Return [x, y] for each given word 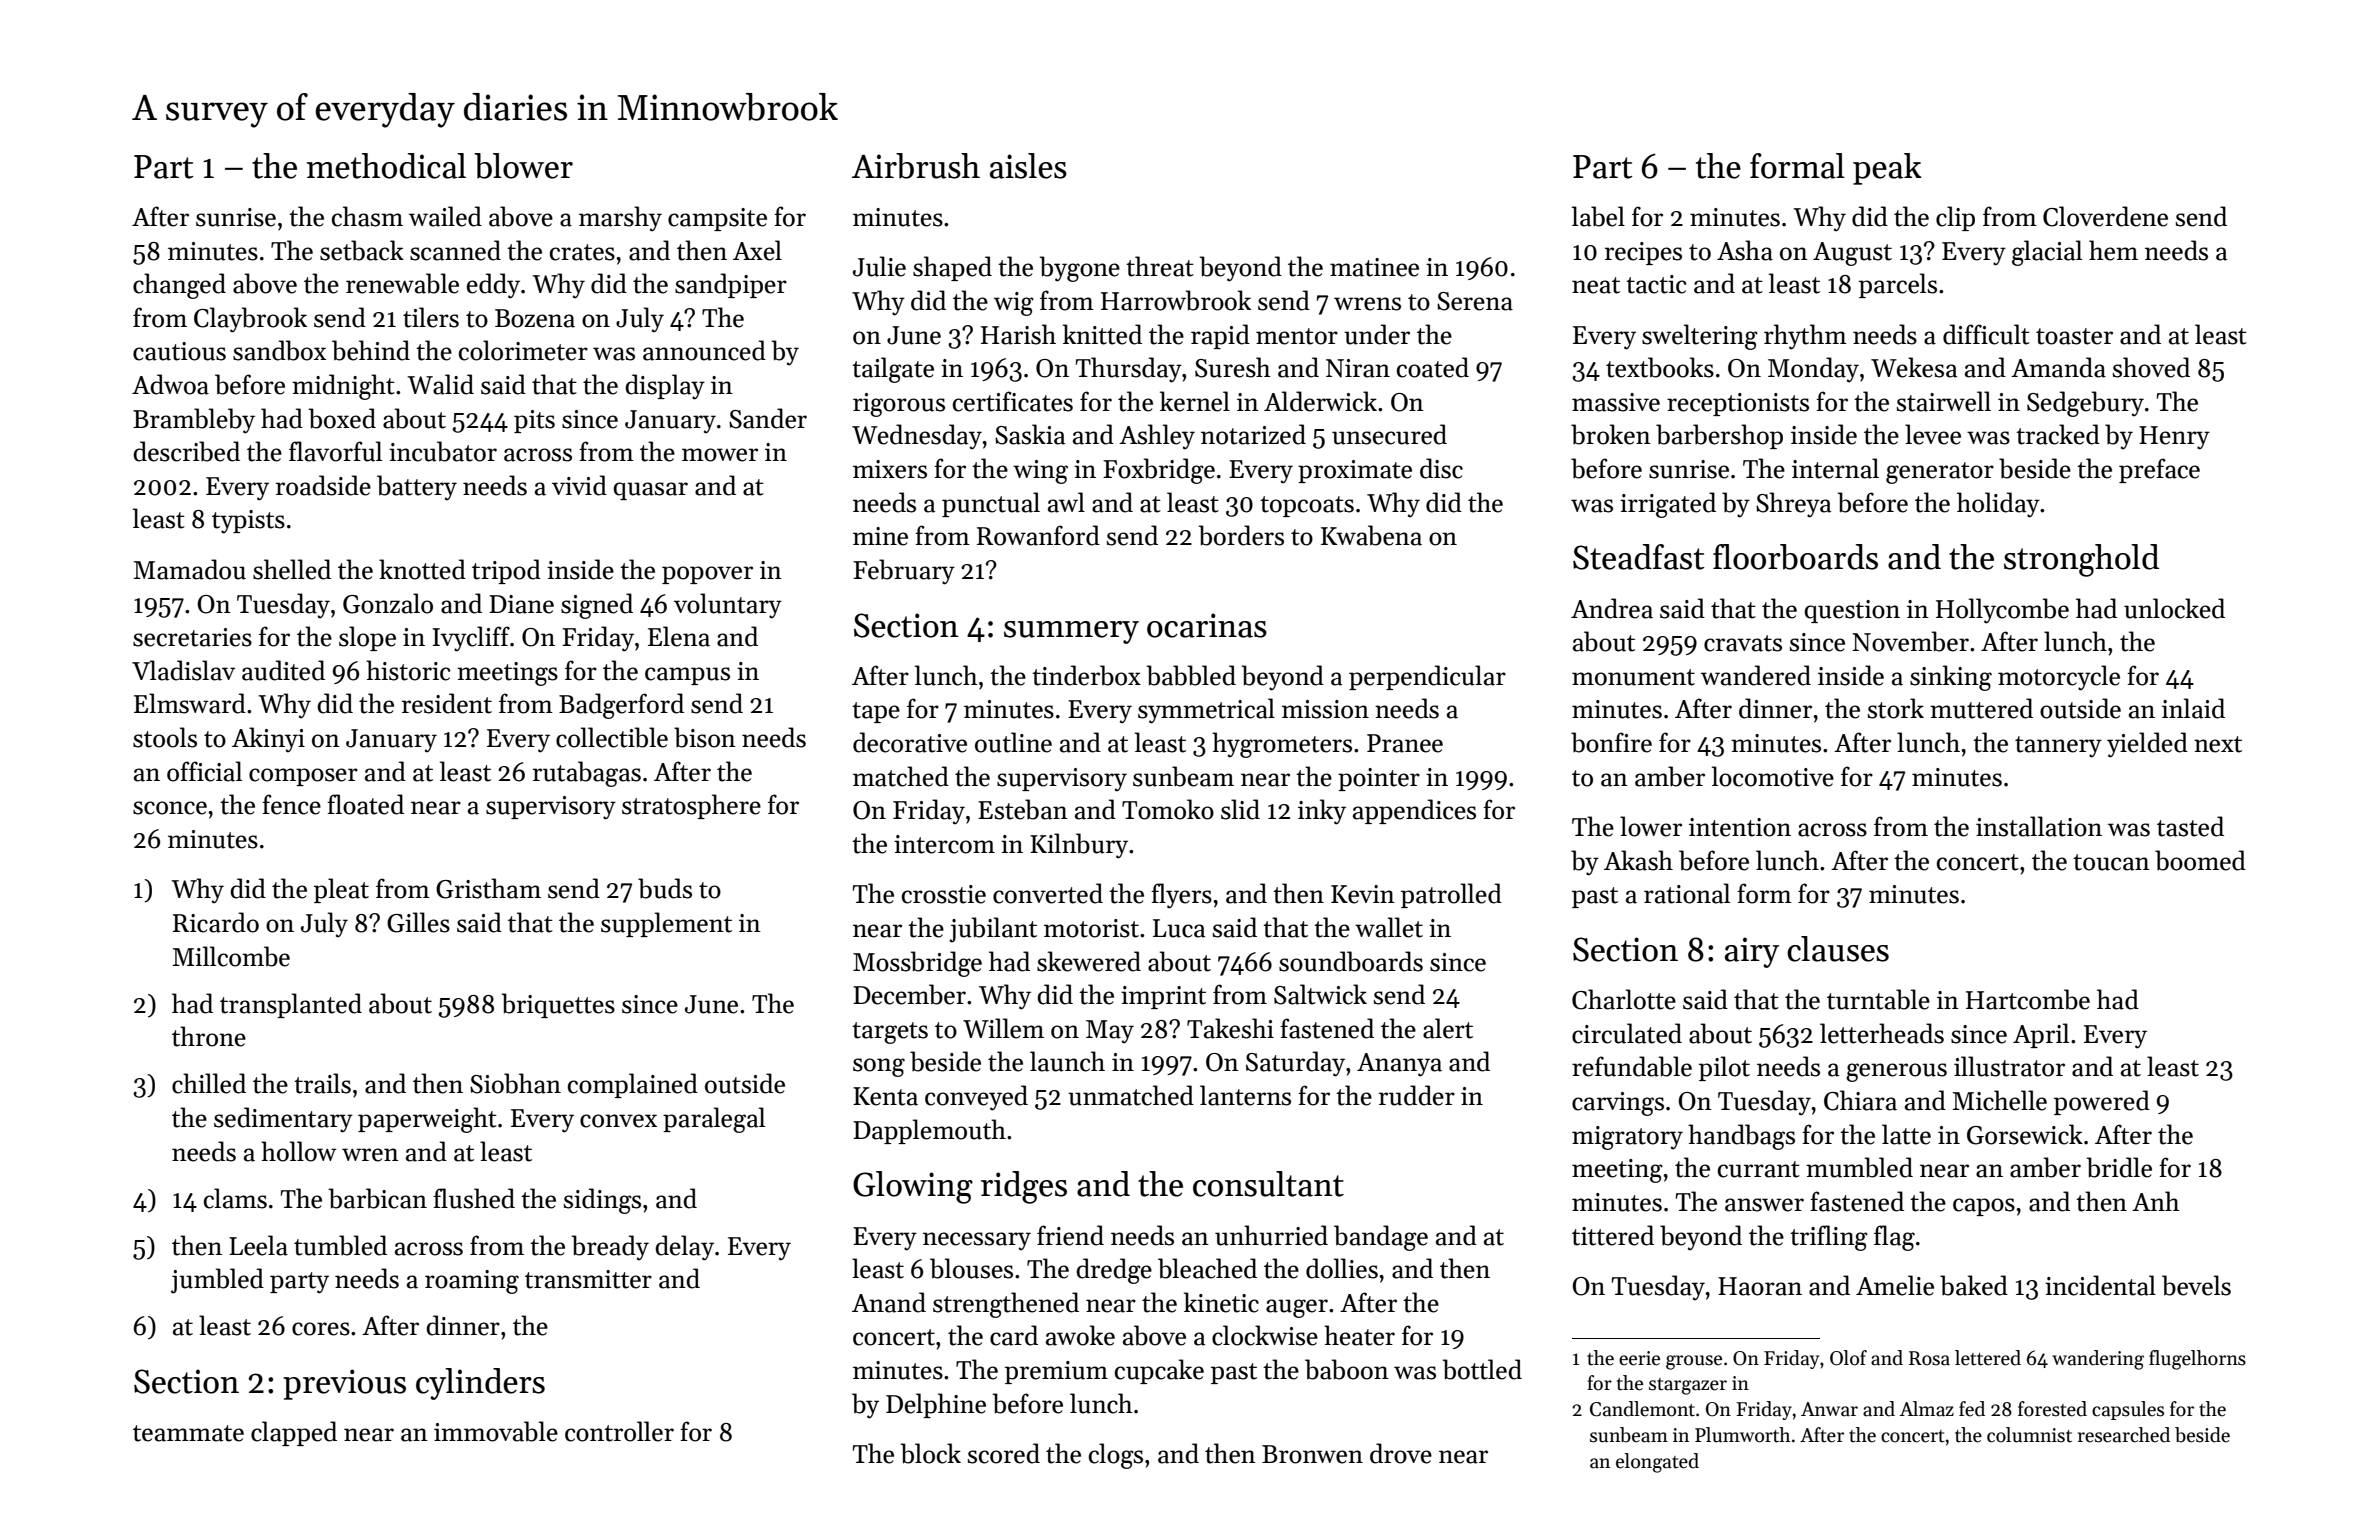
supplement [666, 924]
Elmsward [190, 703]
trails [322, 1083]
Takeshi [1230, 1028]
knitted [1102, 334]
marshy [620, 219]
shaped [952, 268]
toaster [2074, 336]
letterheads [1882, 1033]
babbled [1191, 675]
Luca [1179, 928]
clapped [294, 1433]
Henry [2174, 438]
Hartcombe [2028, 999]
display [665, 387]
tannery [2058, 747]
